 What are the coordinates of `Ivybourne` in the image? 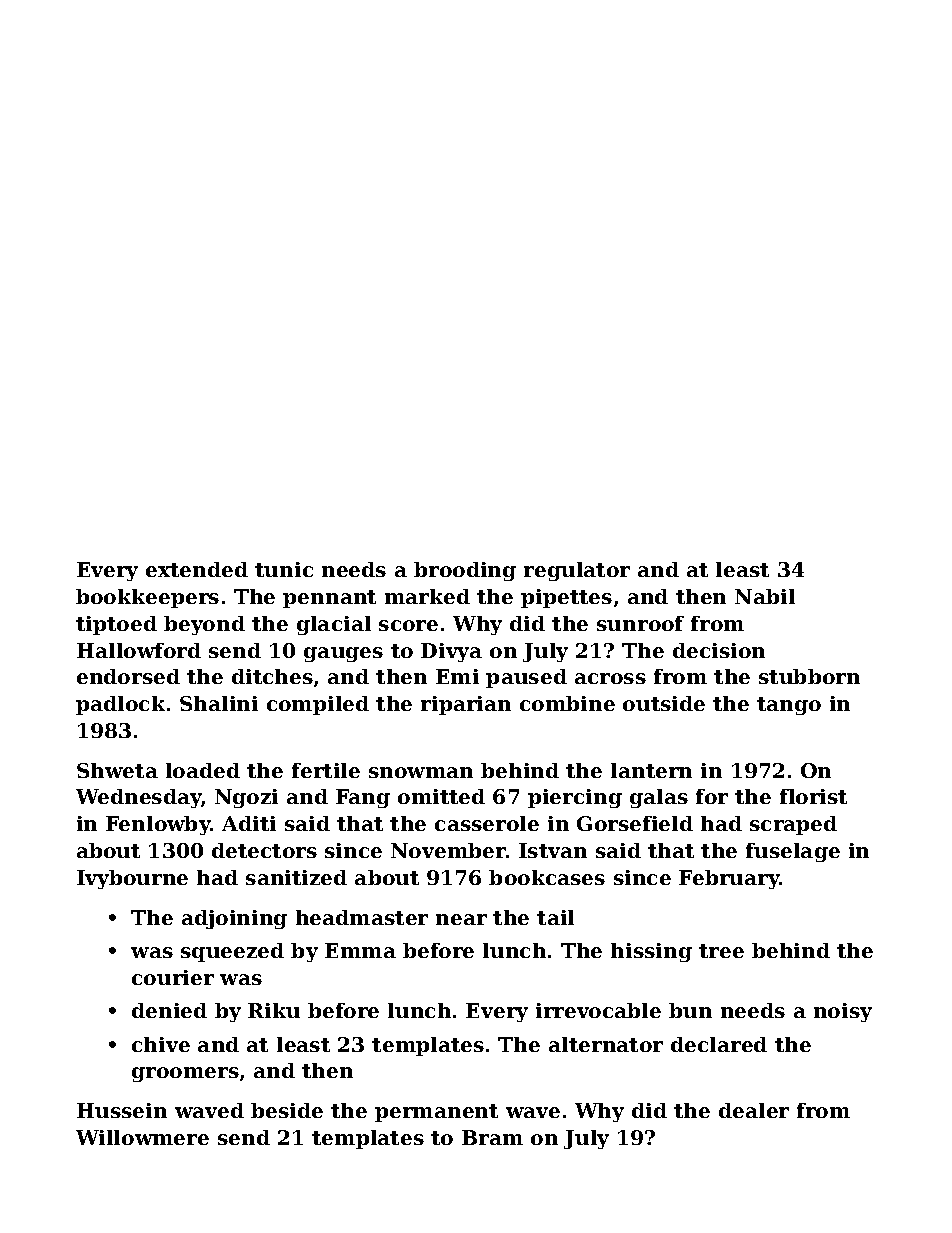 It's located at (132, 879).
